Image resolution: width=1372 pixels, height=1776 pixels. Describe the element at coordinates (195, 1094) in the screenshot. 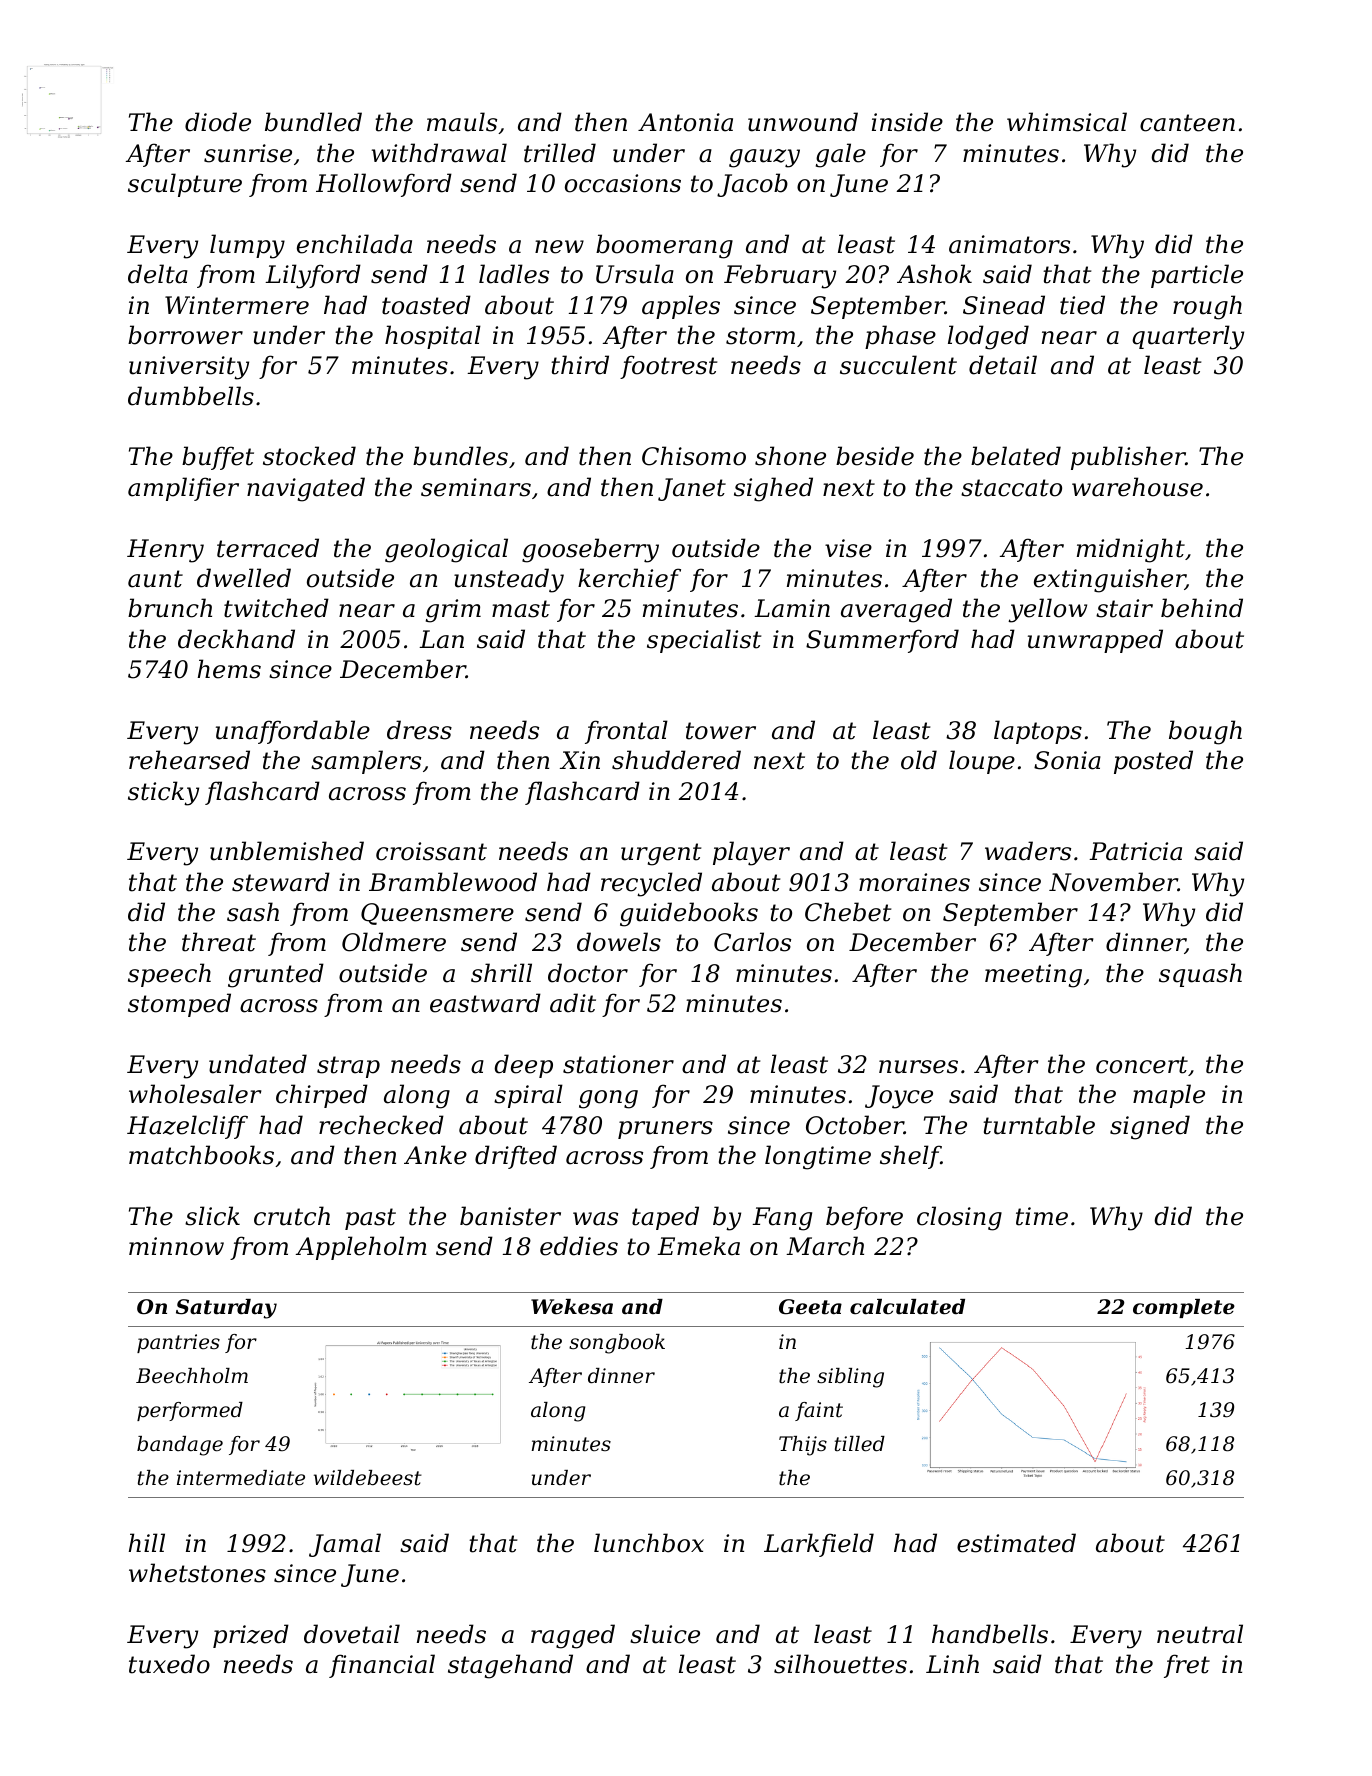

I see `wholesaler` at that location.
